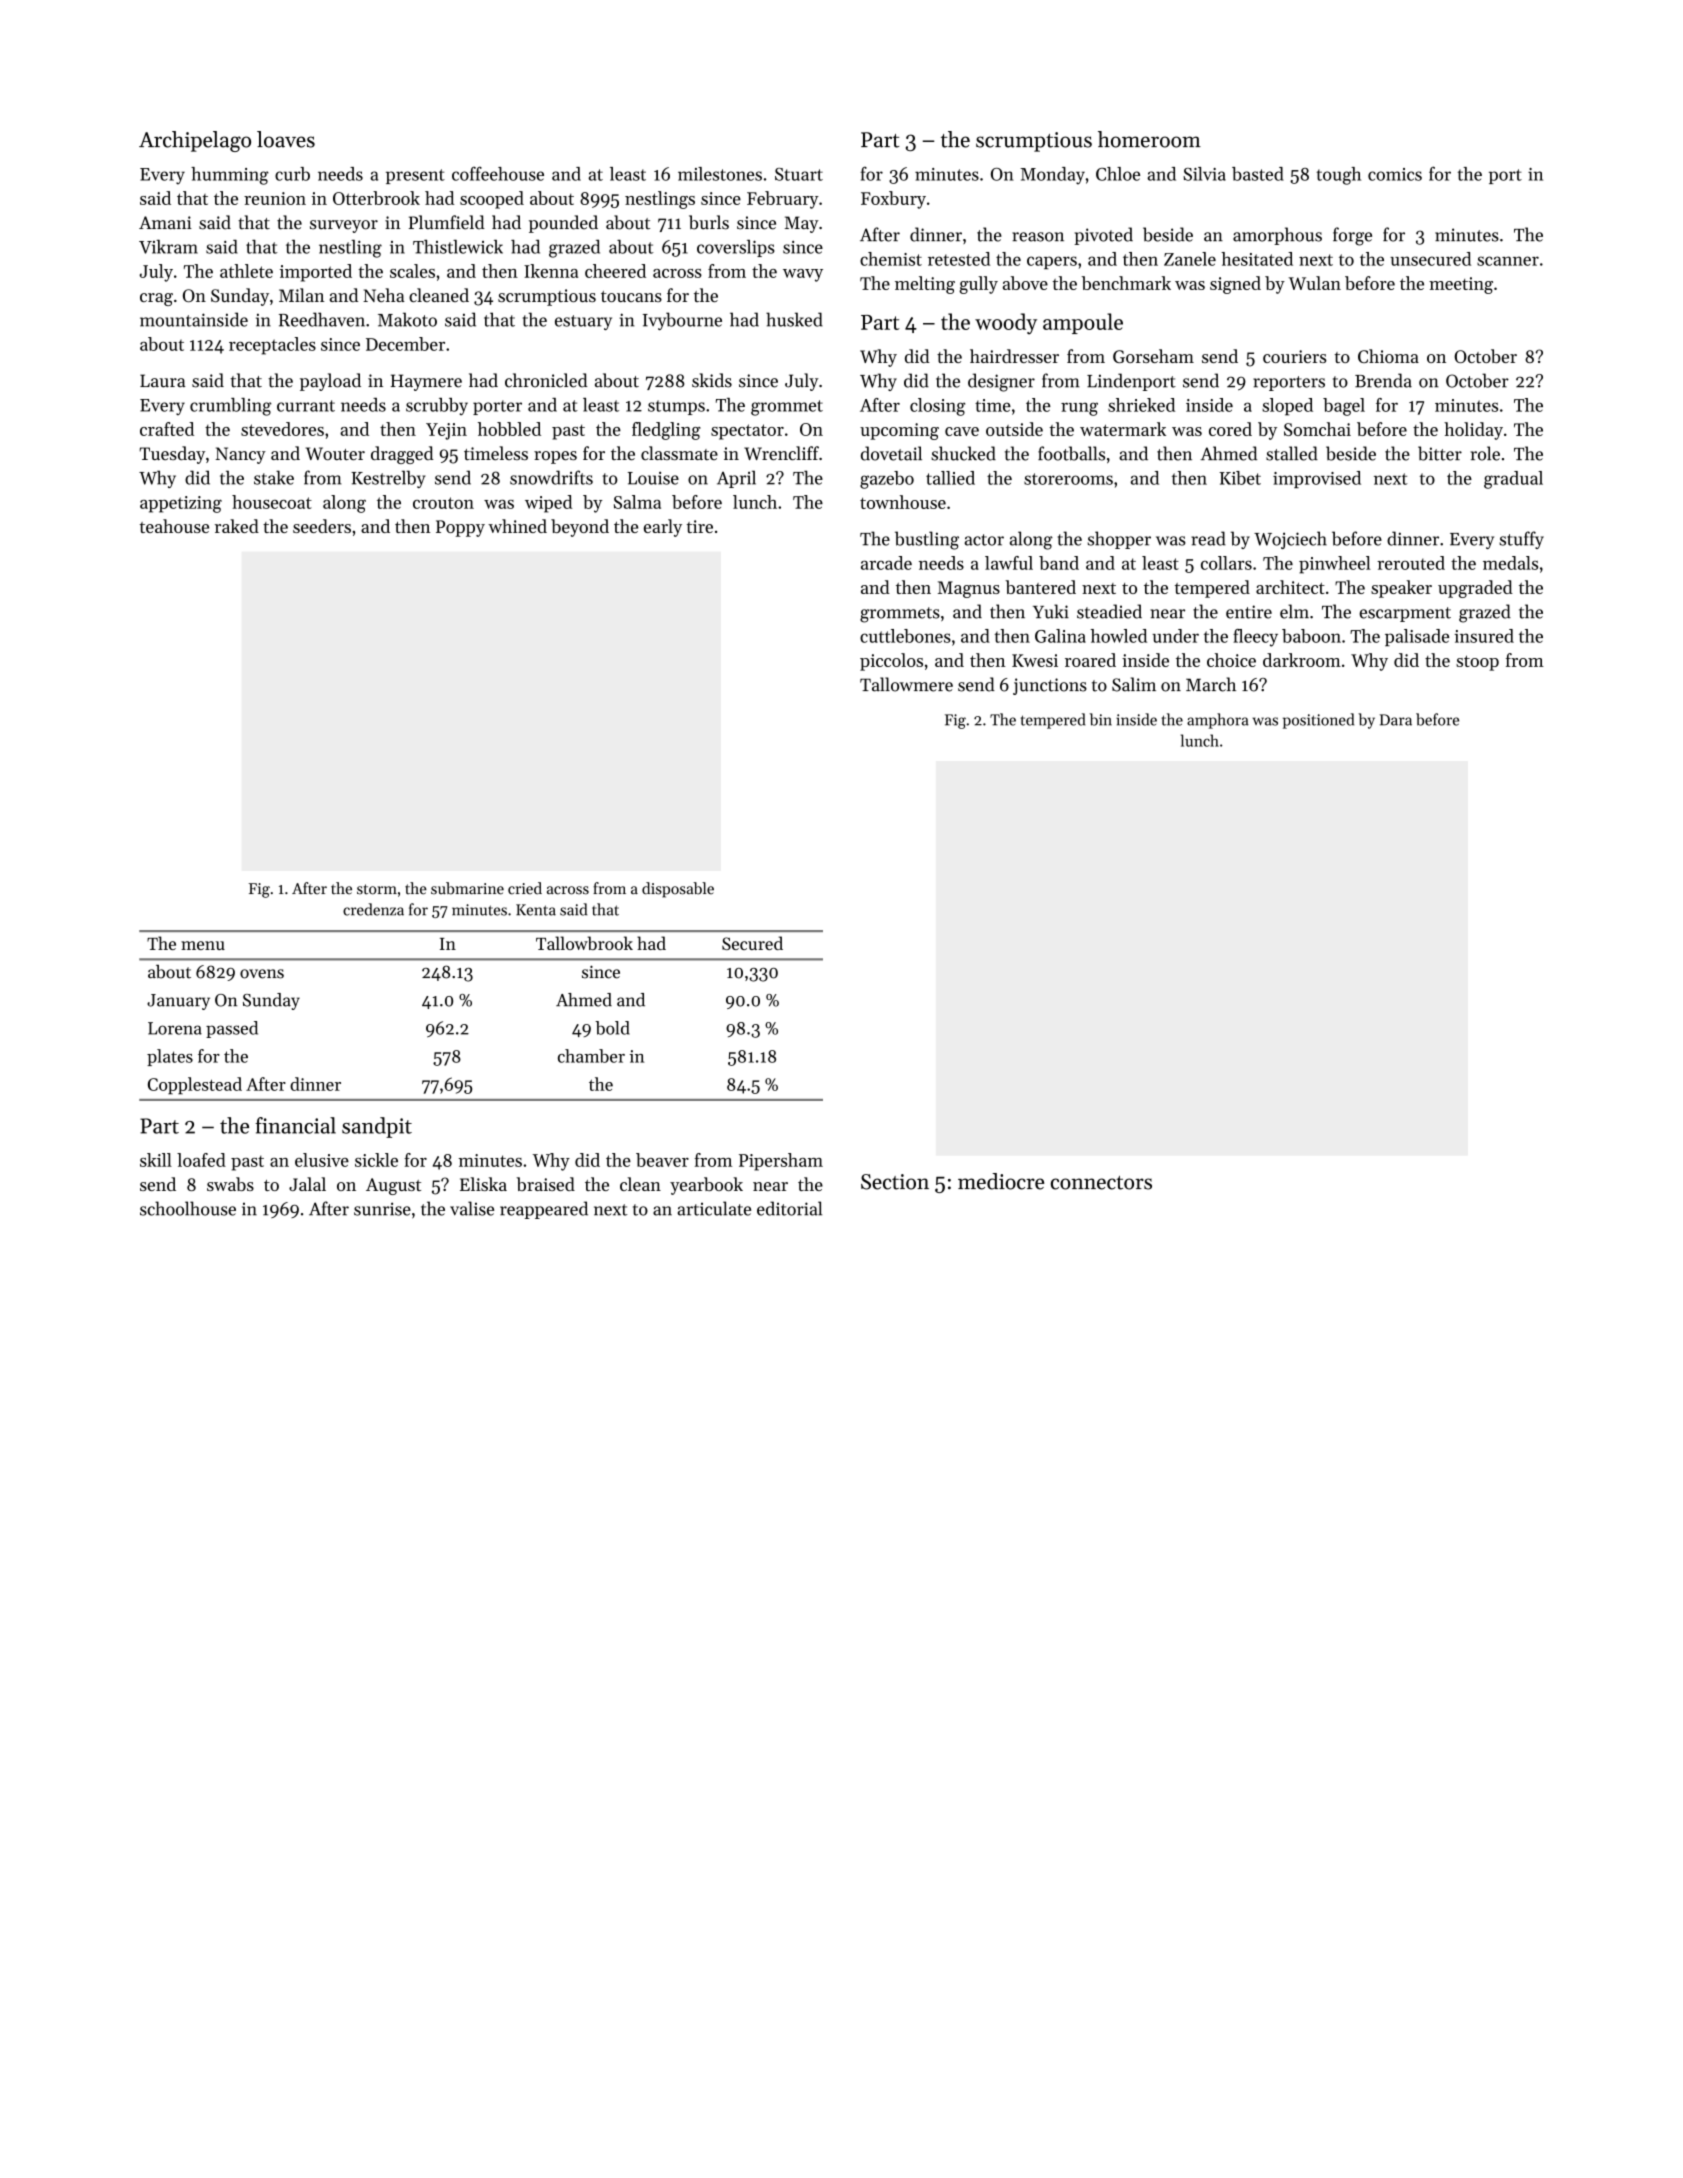  I want to click on Dara, so click(1396, 720).
